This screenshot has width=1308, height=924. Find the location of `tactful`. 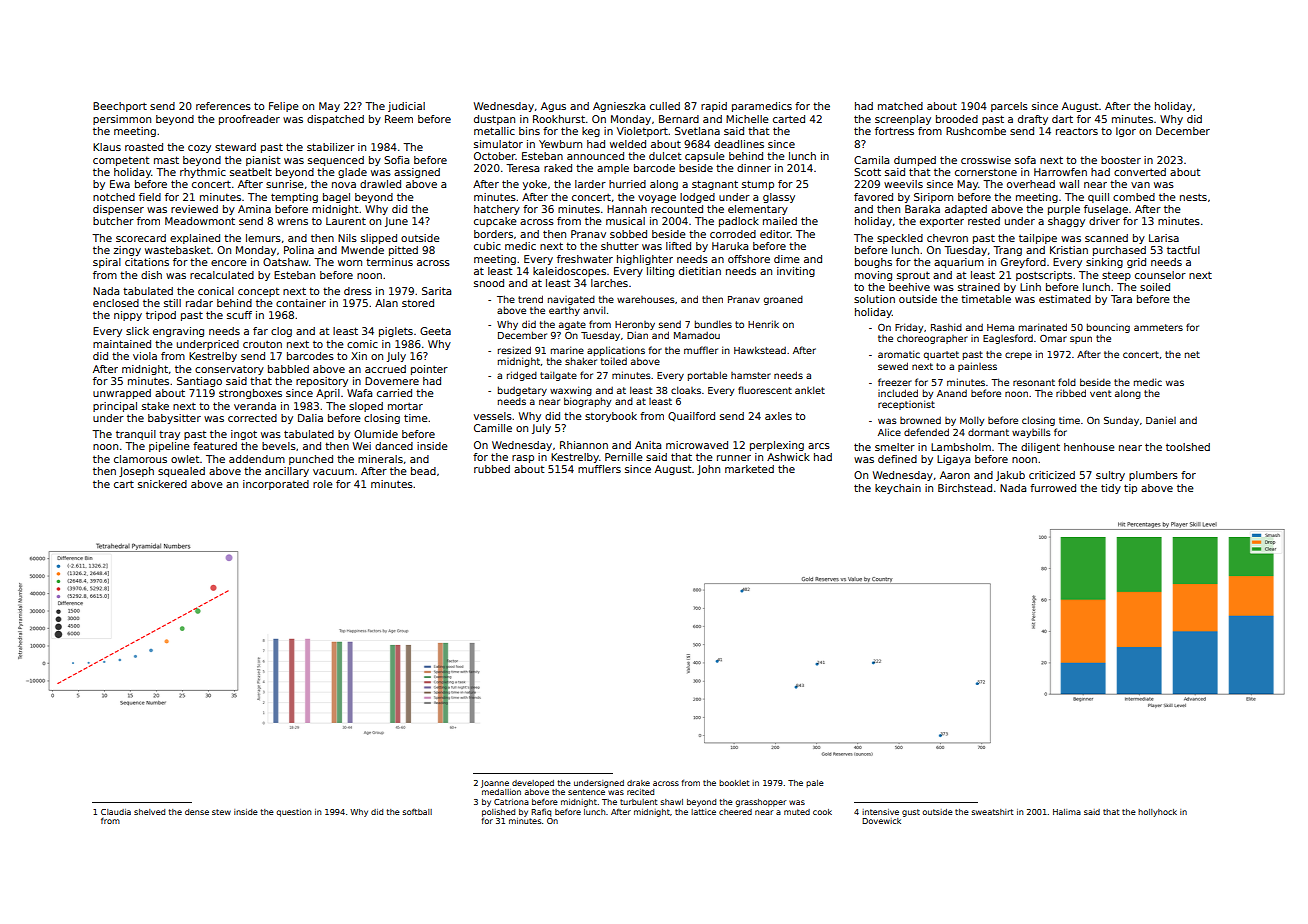

tactful is located at coordinates (1183, 250).
